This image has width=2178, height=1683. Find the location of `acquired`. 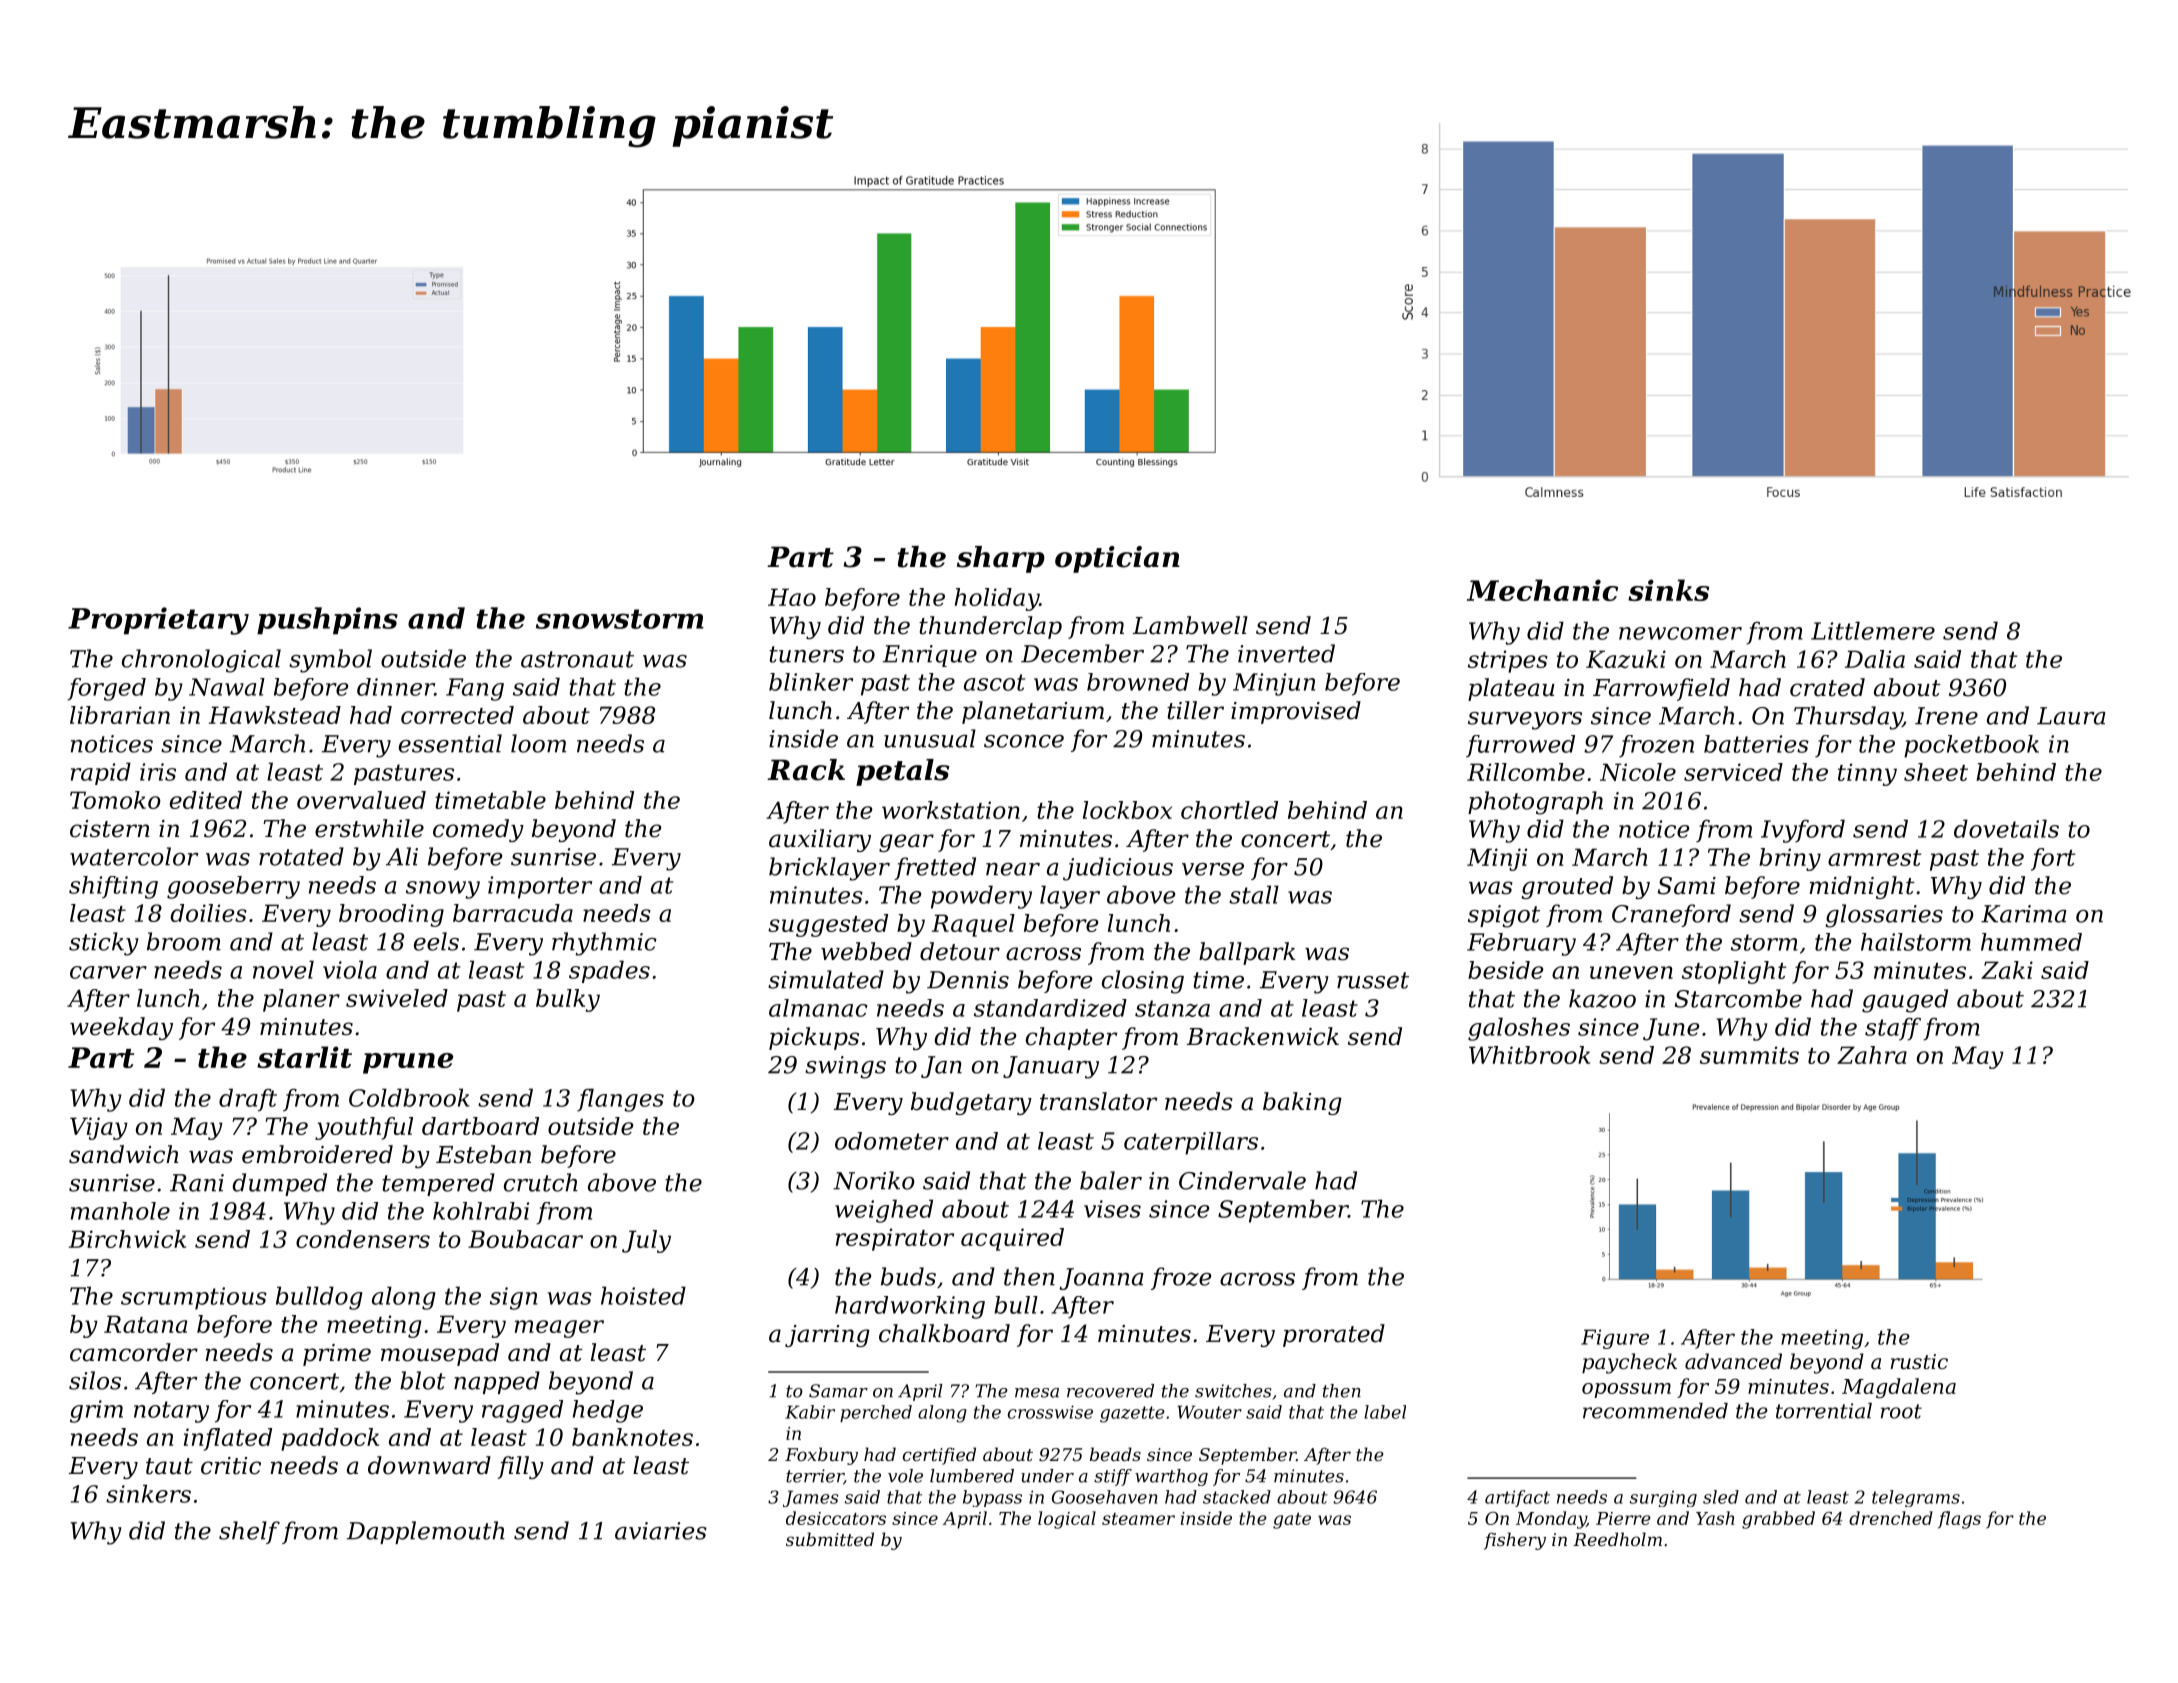

acquired is located at coordinates (1012, 1239).
